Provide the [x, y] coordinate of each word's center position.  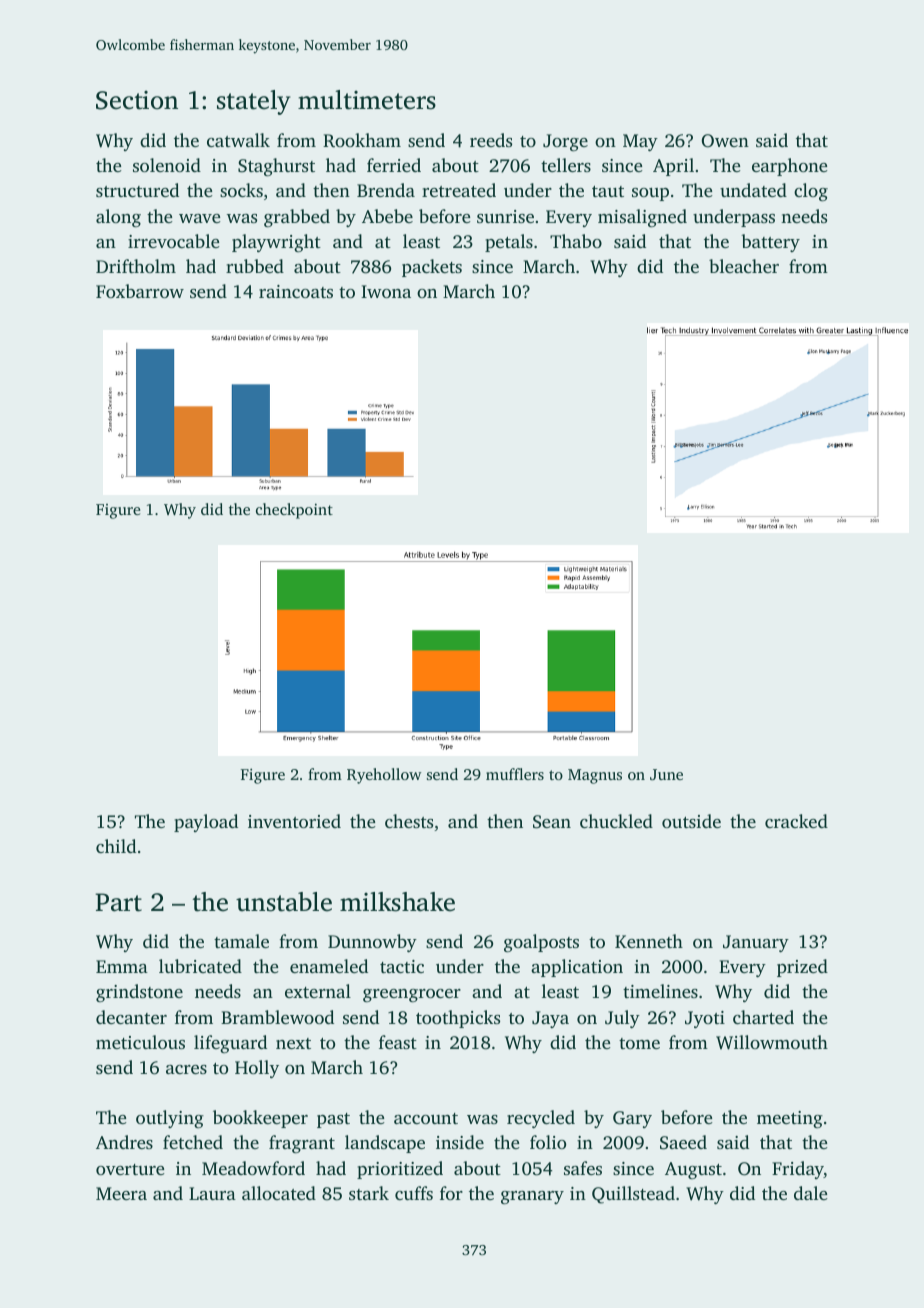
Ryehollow [384, 776]
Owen [725, 141]
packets [432, 268]
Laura [212, 1193]
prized [802, 968]
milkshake [397, 902]
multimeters [367, 100]
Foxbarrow [140, 291]
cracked [796, 821]
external [318, 991]
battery [770, 243]
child [116, 846]
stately [253, 102]
